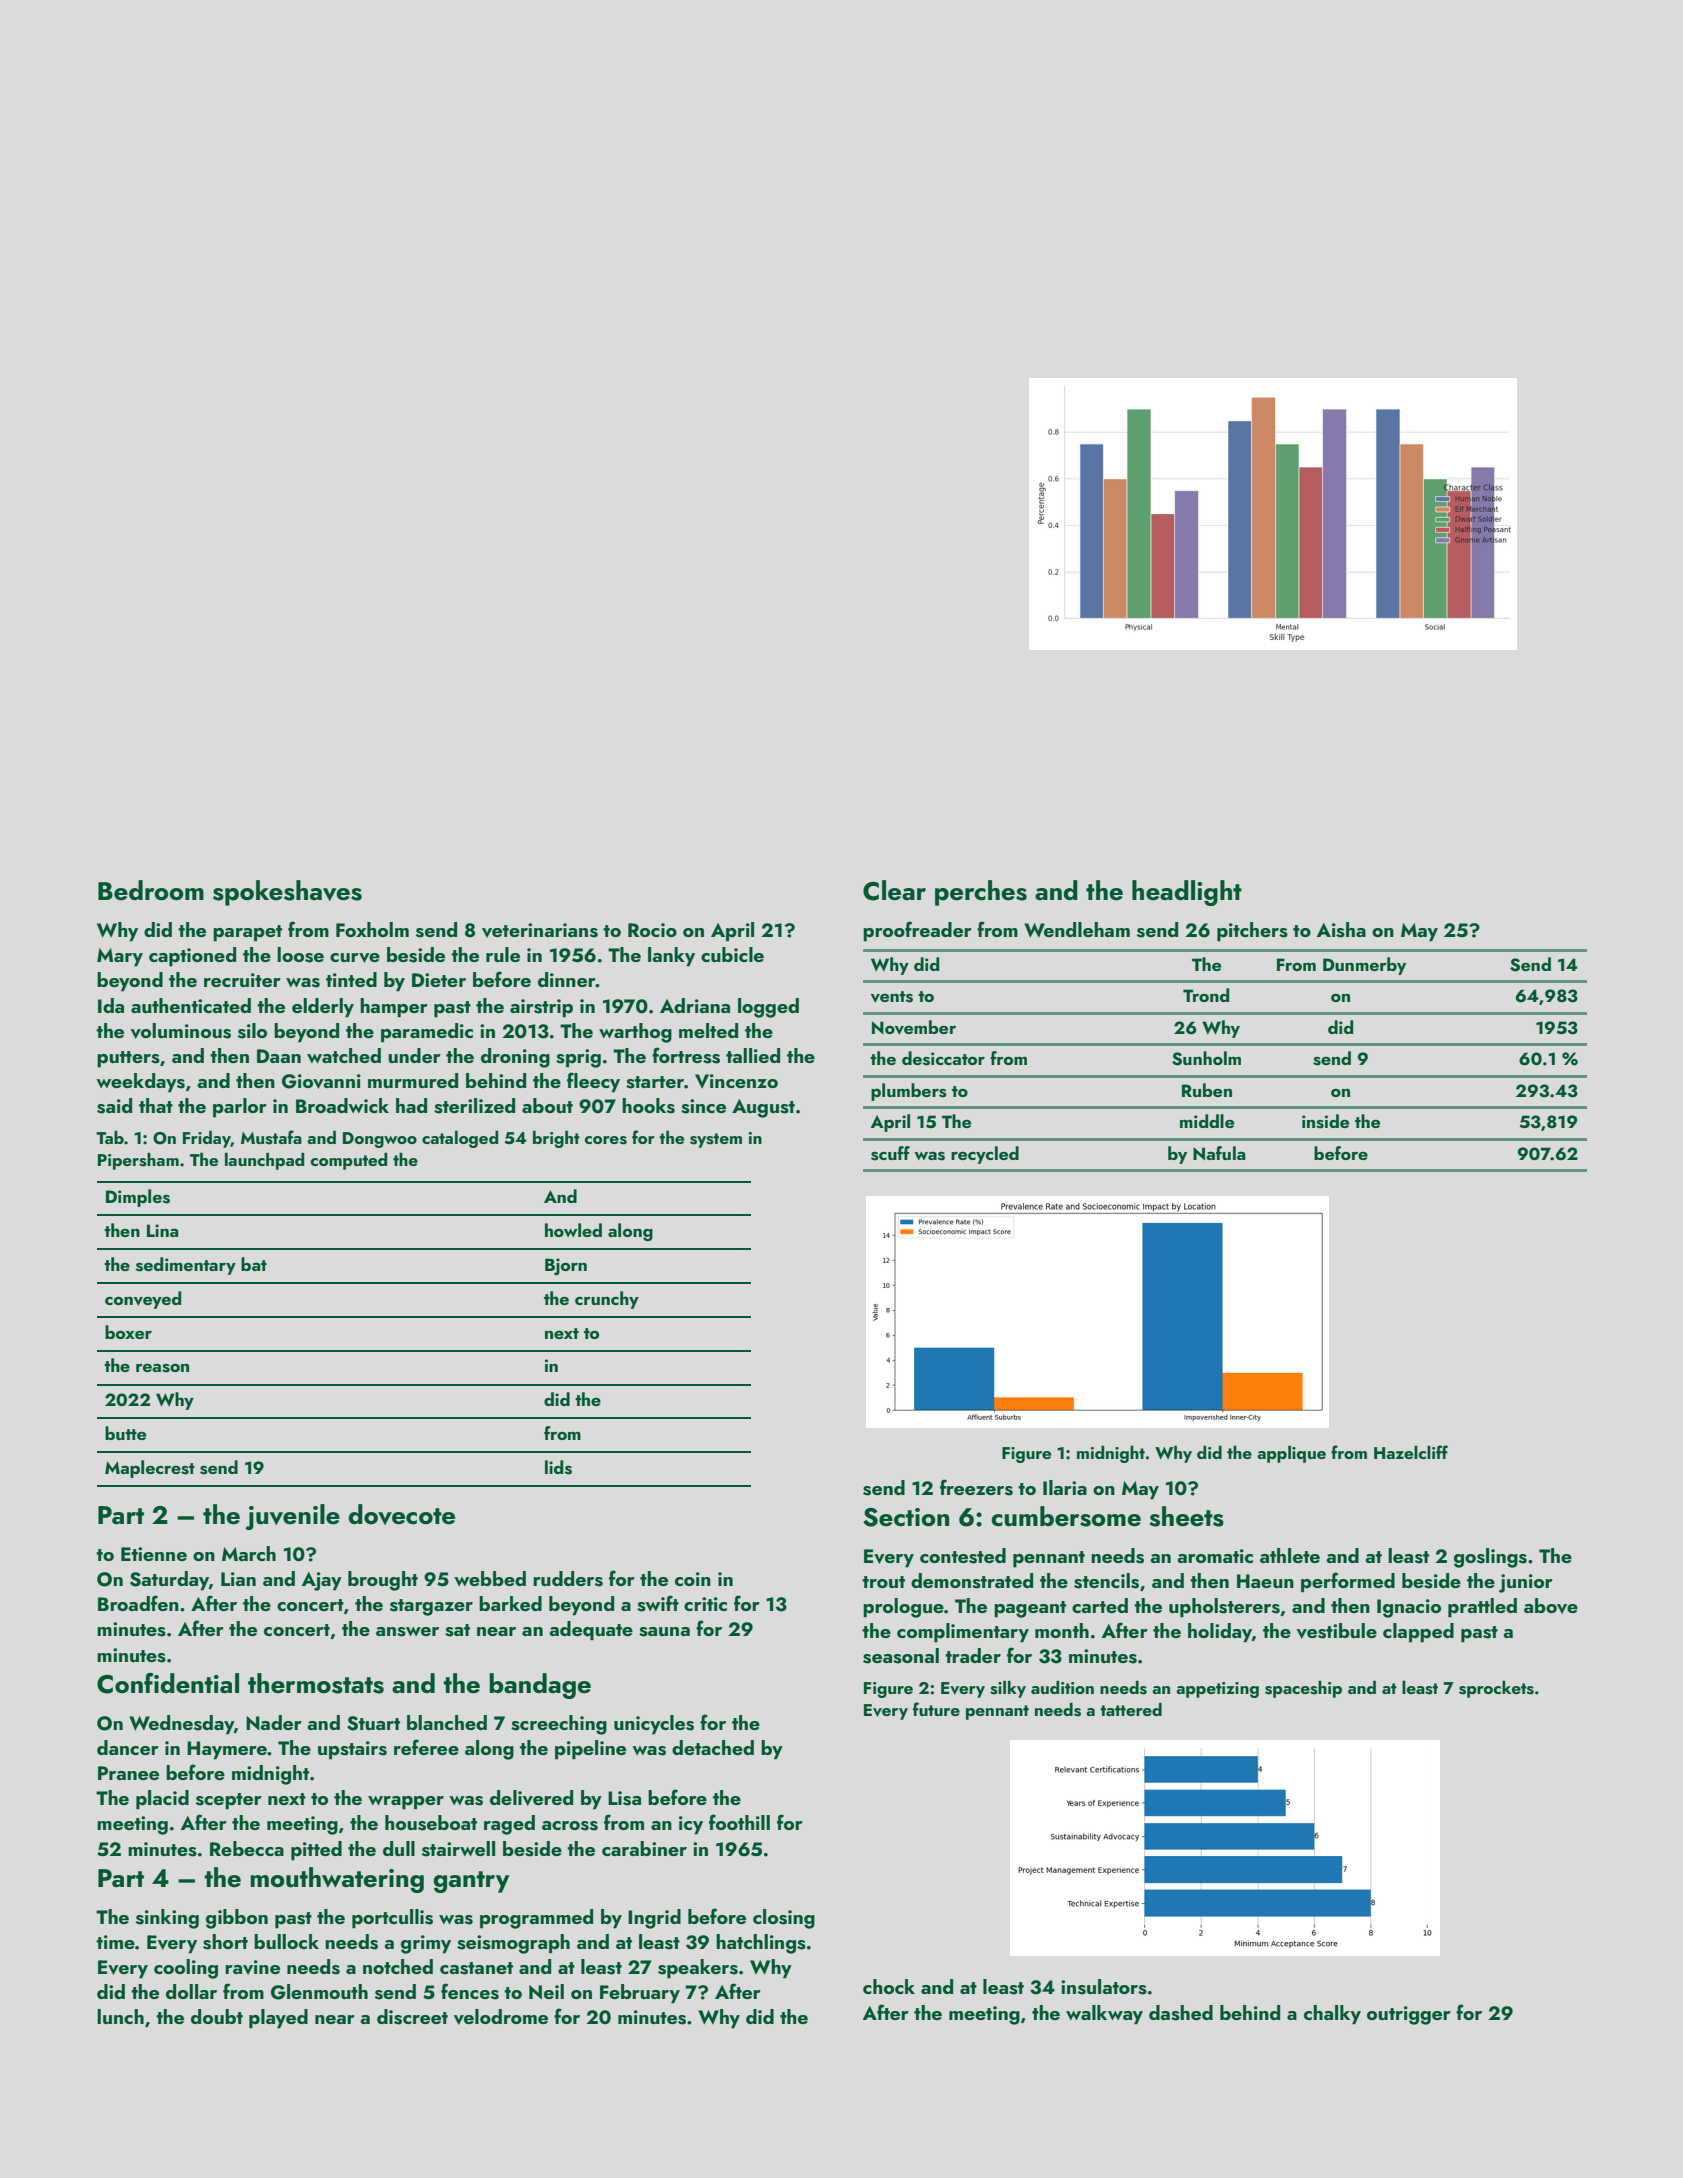 The image size is (1683, 2178). What do you see at coordinates (652, 930) in the document?
I see `Rocio` at bounding box center [652, 930].
